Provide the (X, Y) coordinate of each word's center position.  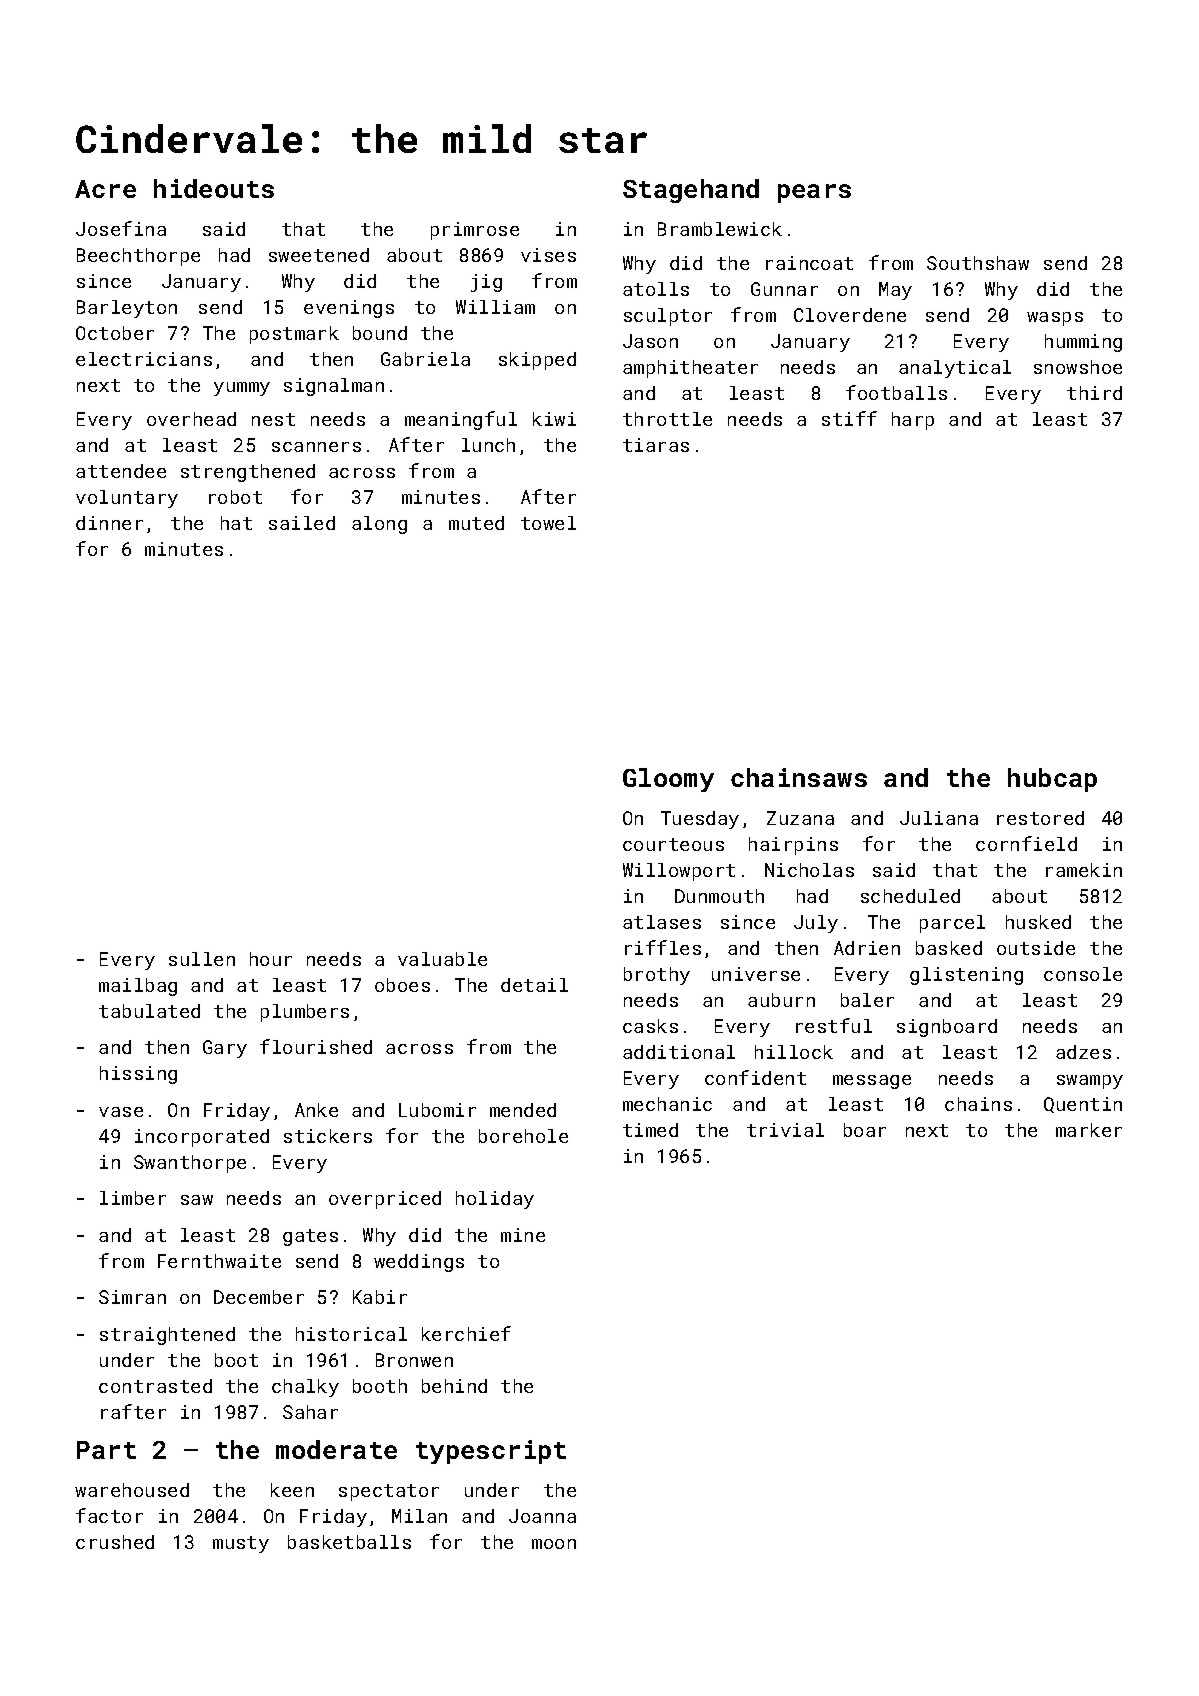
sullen (202, 959)
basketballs (349, 1542)
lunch (488, 445)
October (115, 333)
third (1094, 393)
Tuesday (700, 820)
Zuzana (800, 818)
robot (235, 497)
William (495, 307)
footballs (896, 392)
